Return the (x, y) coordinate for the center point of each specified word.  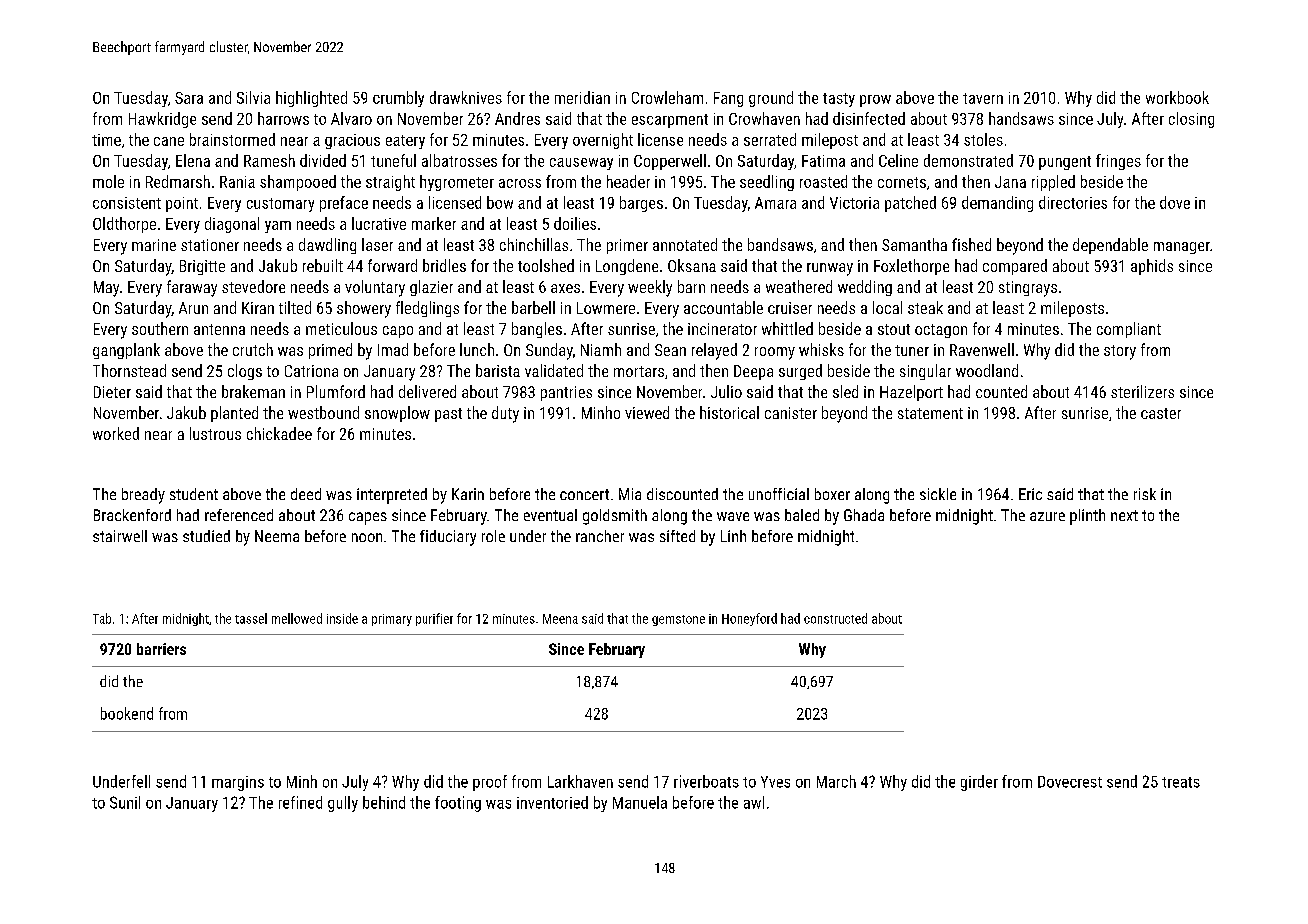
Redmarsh (178, 181)
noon (367, 537)
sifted (677, 536)
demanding (997, 204)
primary (392, 620)
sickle (938, 494)
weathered (799, 286)
